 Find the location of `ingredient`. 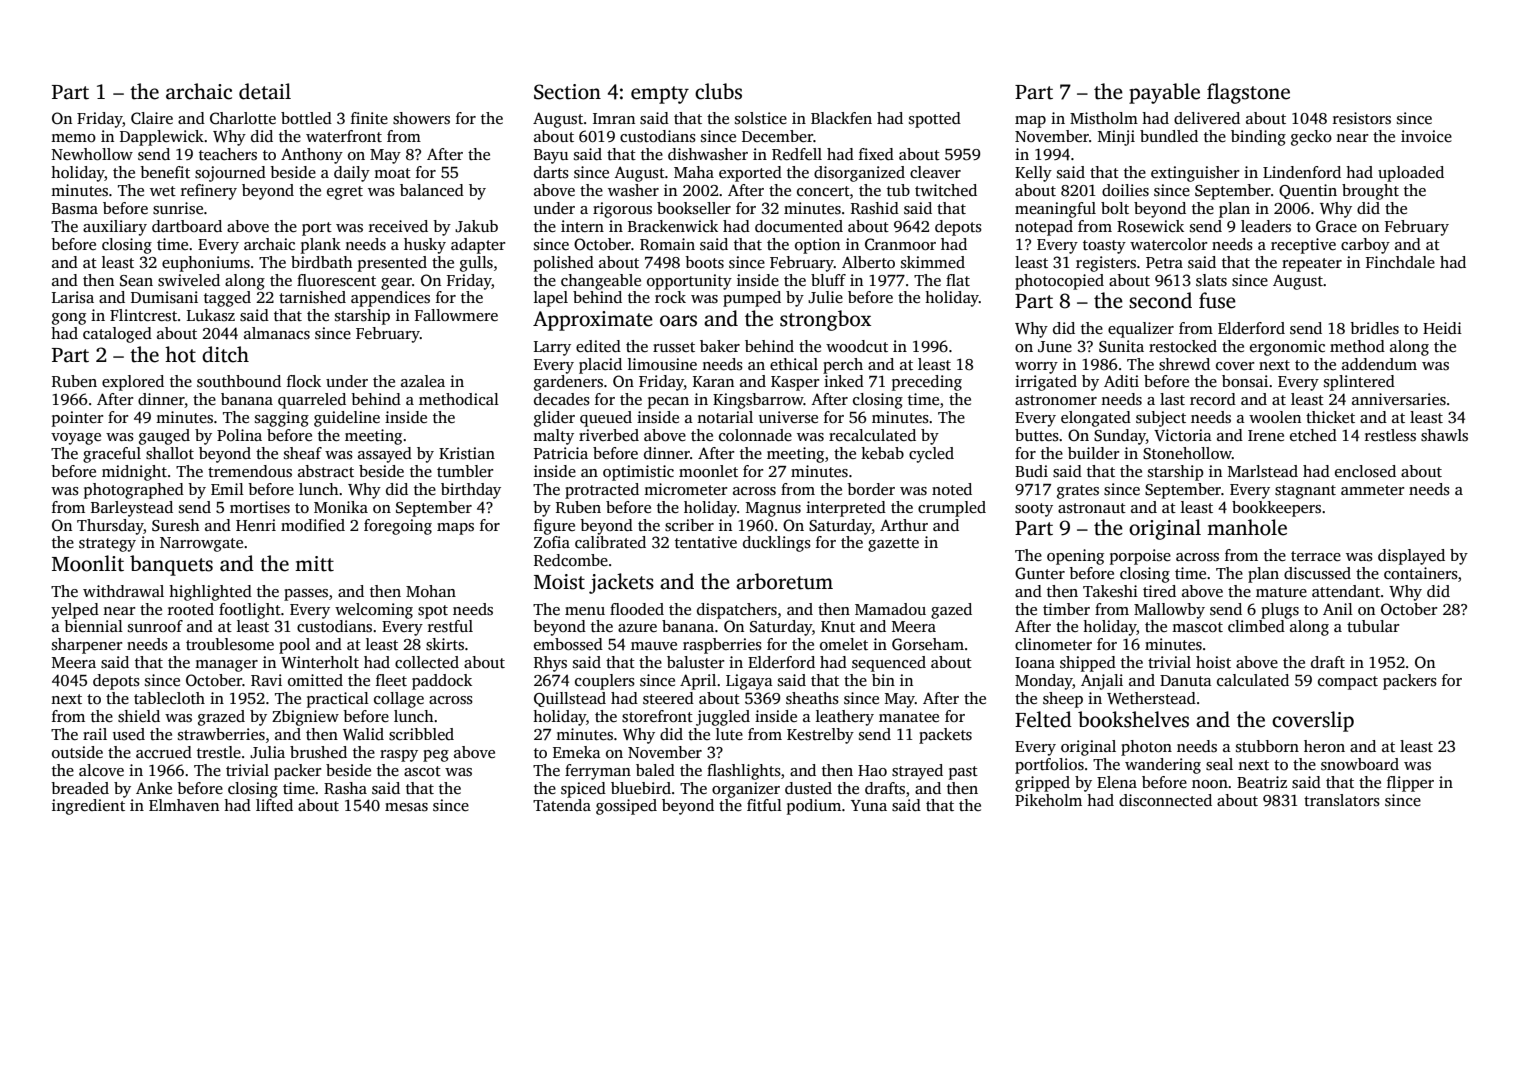

ingredient is located at coordinates (88, 807).
